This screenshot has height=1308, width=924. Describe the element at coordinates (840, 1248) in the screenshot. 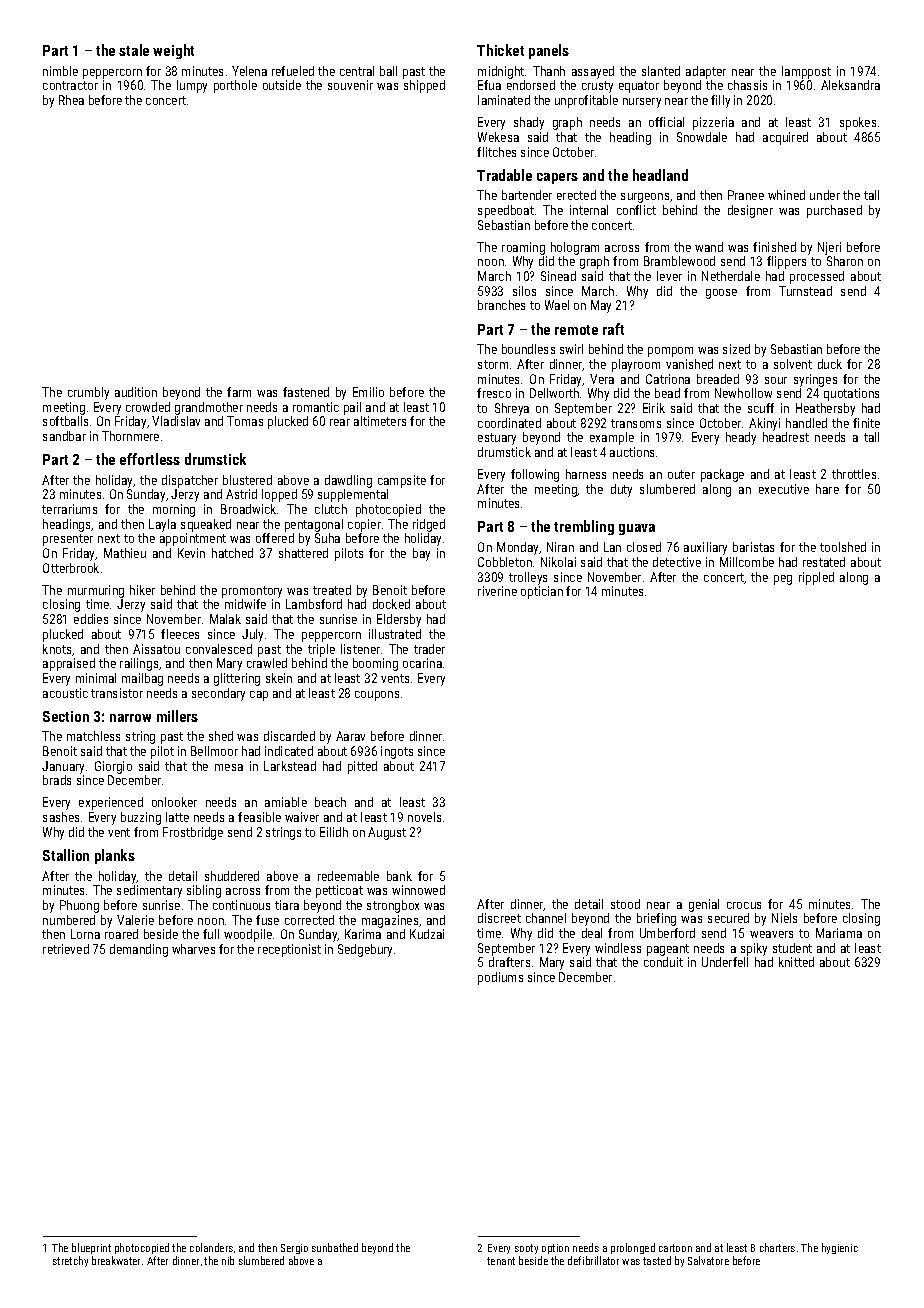

I see `hygienic` at that location.
